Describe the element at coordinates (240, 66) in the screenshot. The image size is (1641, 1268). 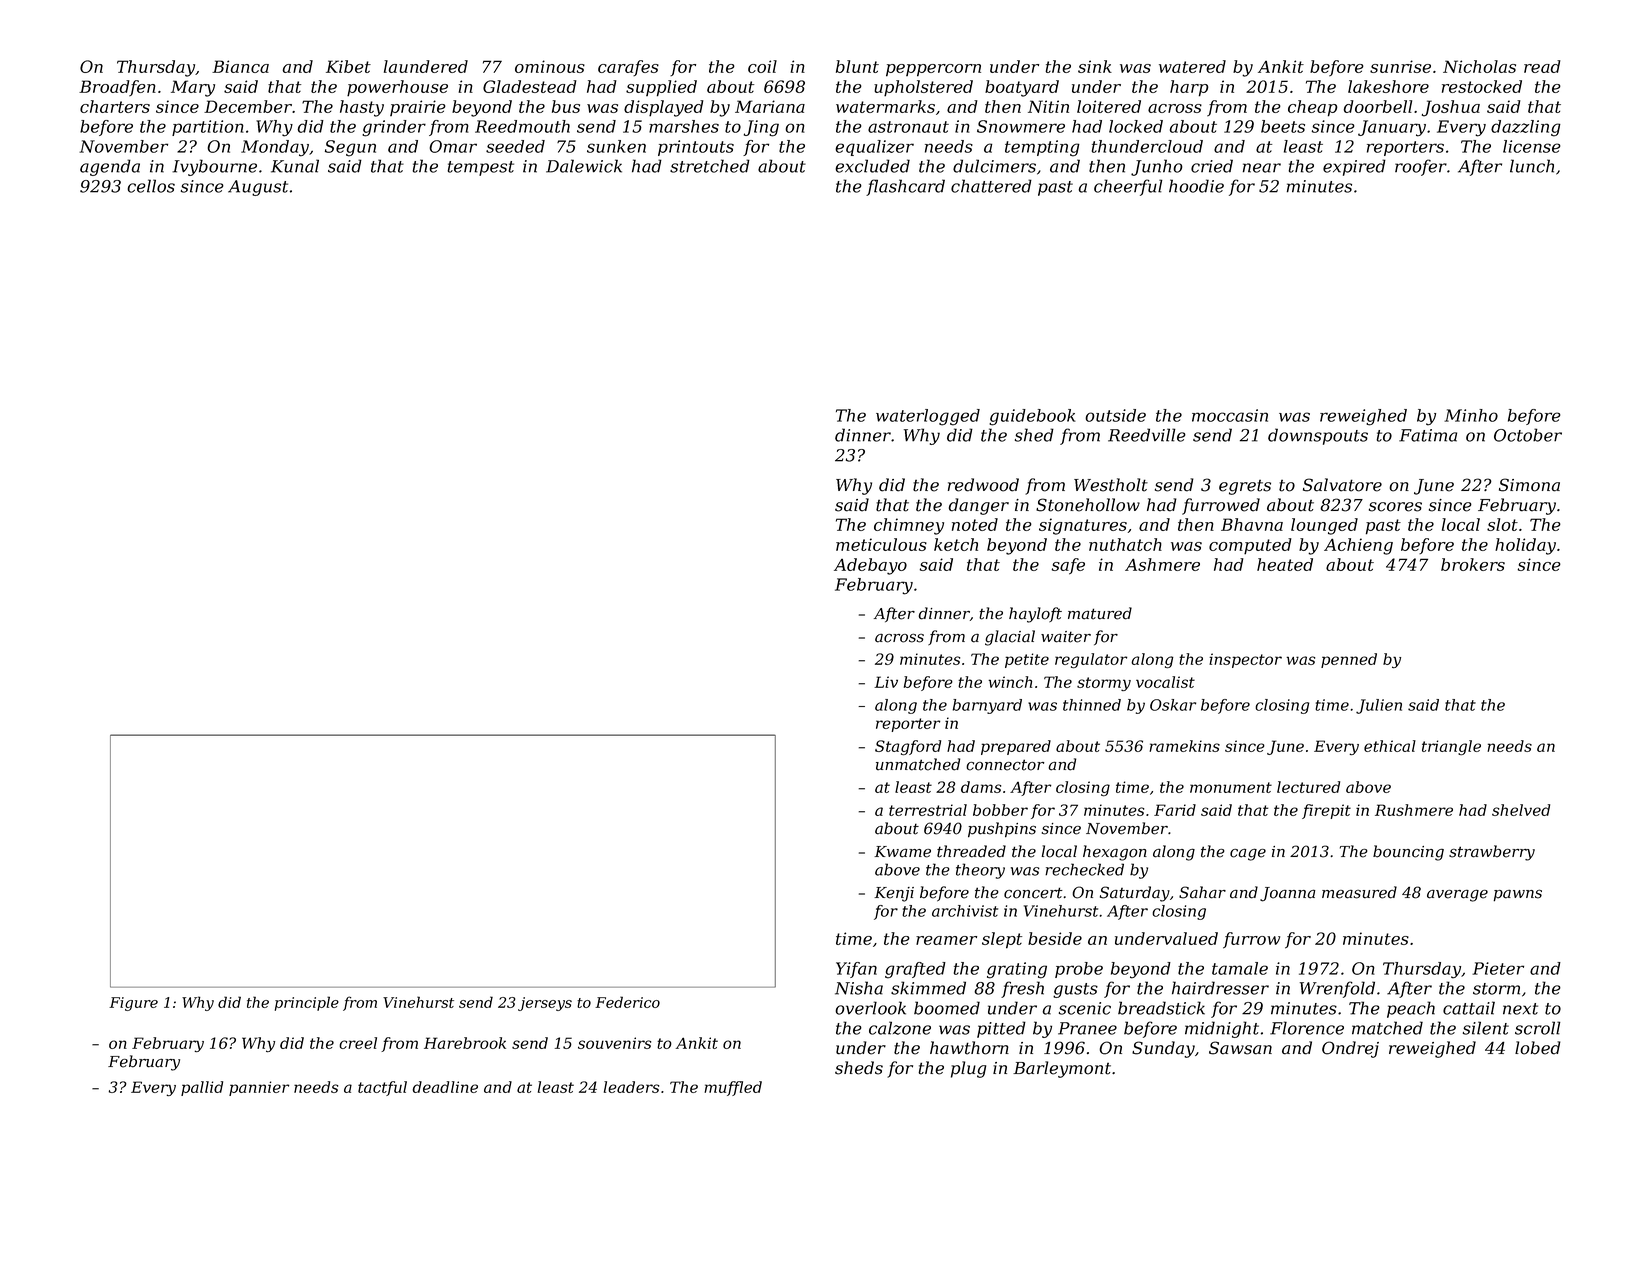
I see `Bianca` at that location.
